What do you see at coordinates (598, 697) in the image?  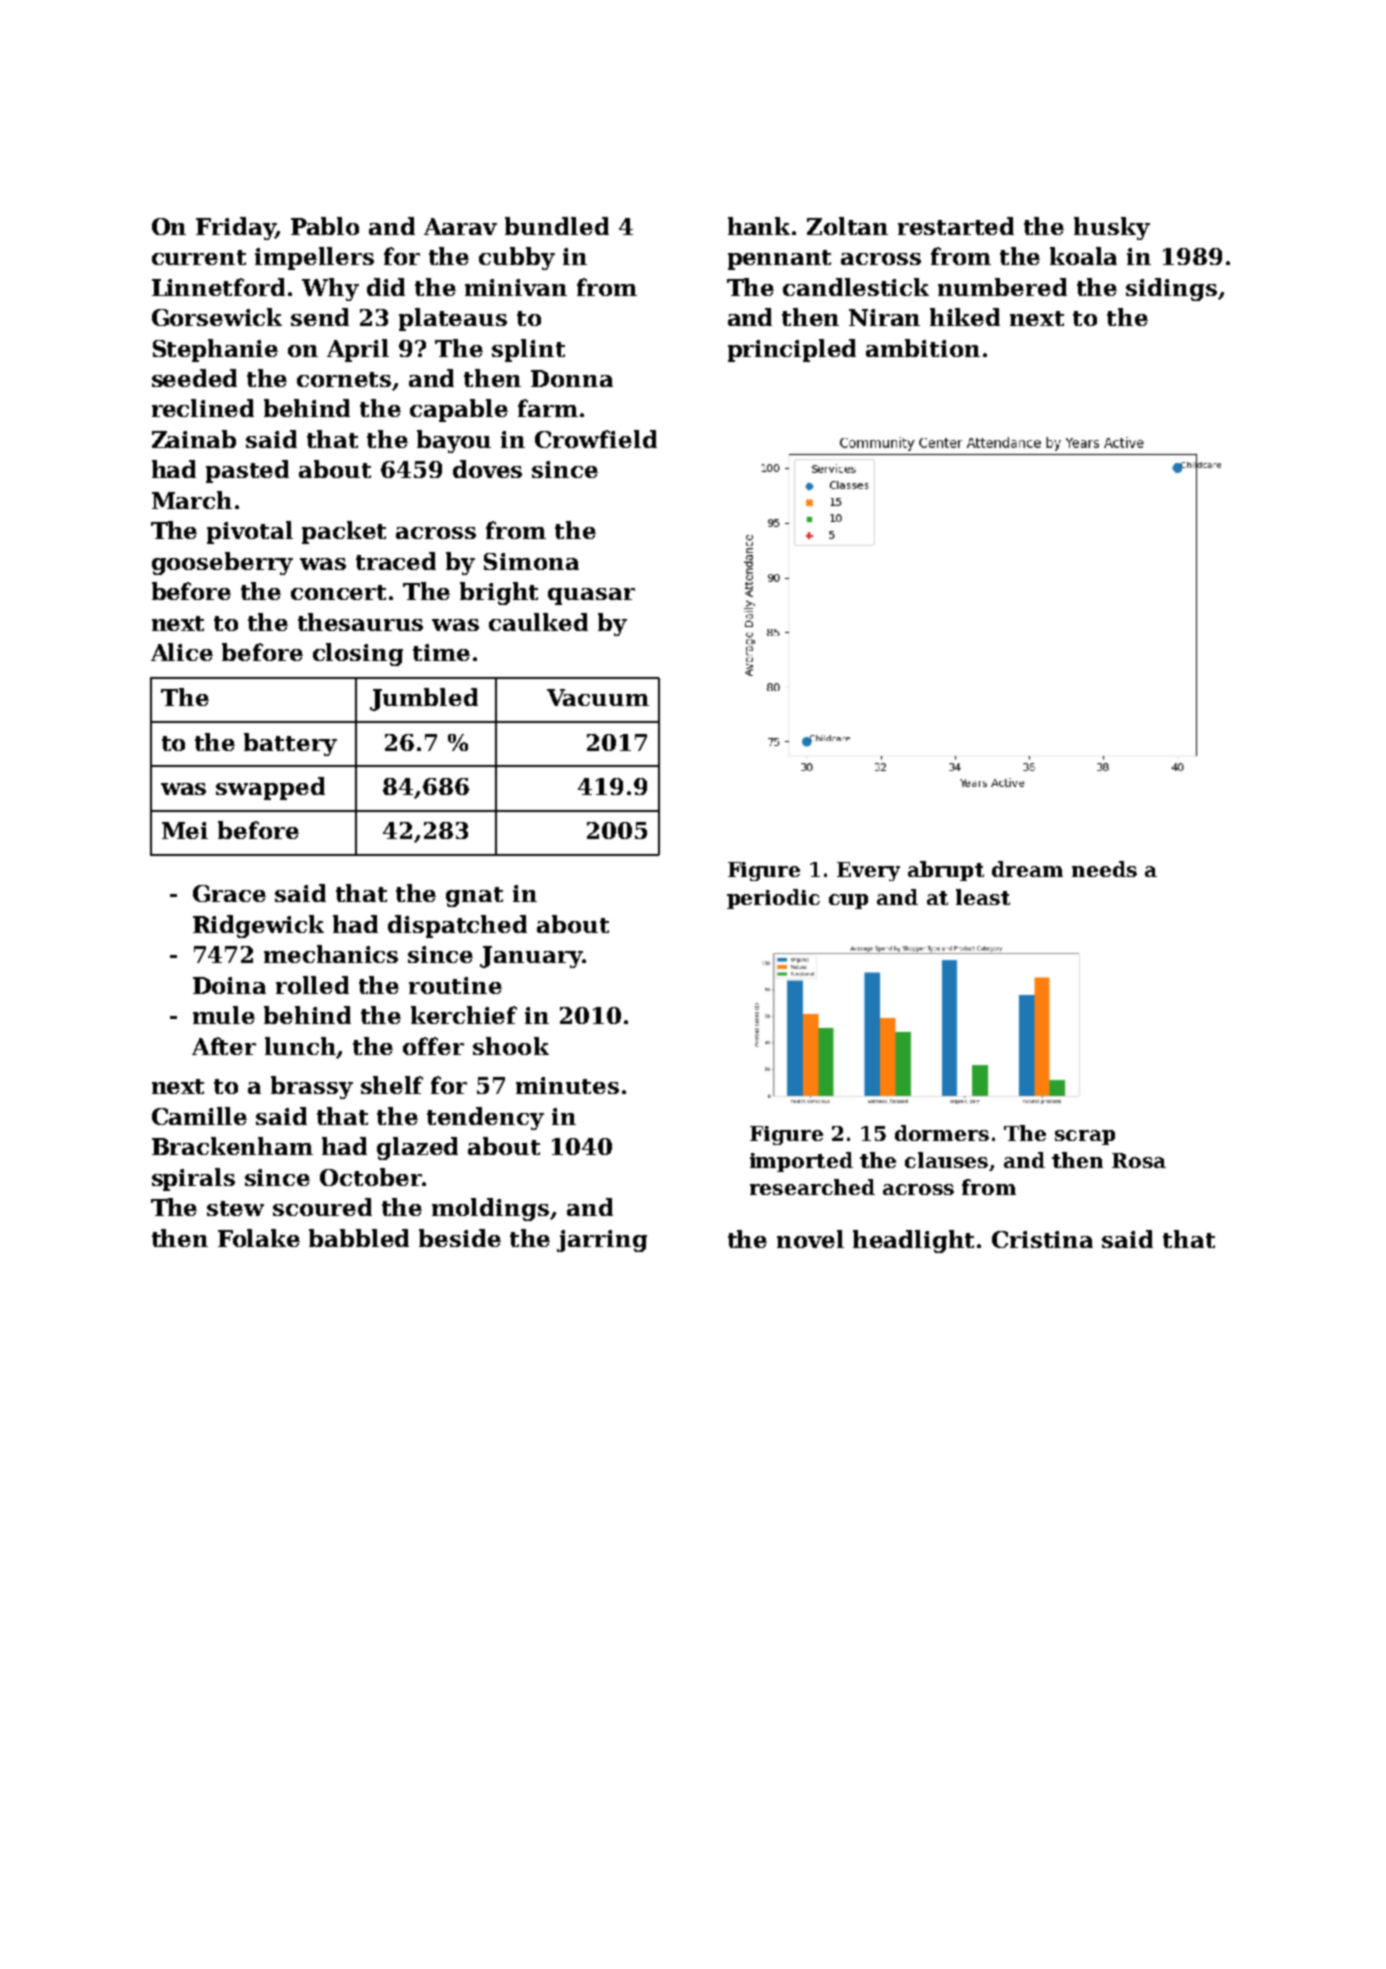 I see `Vacuum` at bounding box center [598, 697].
